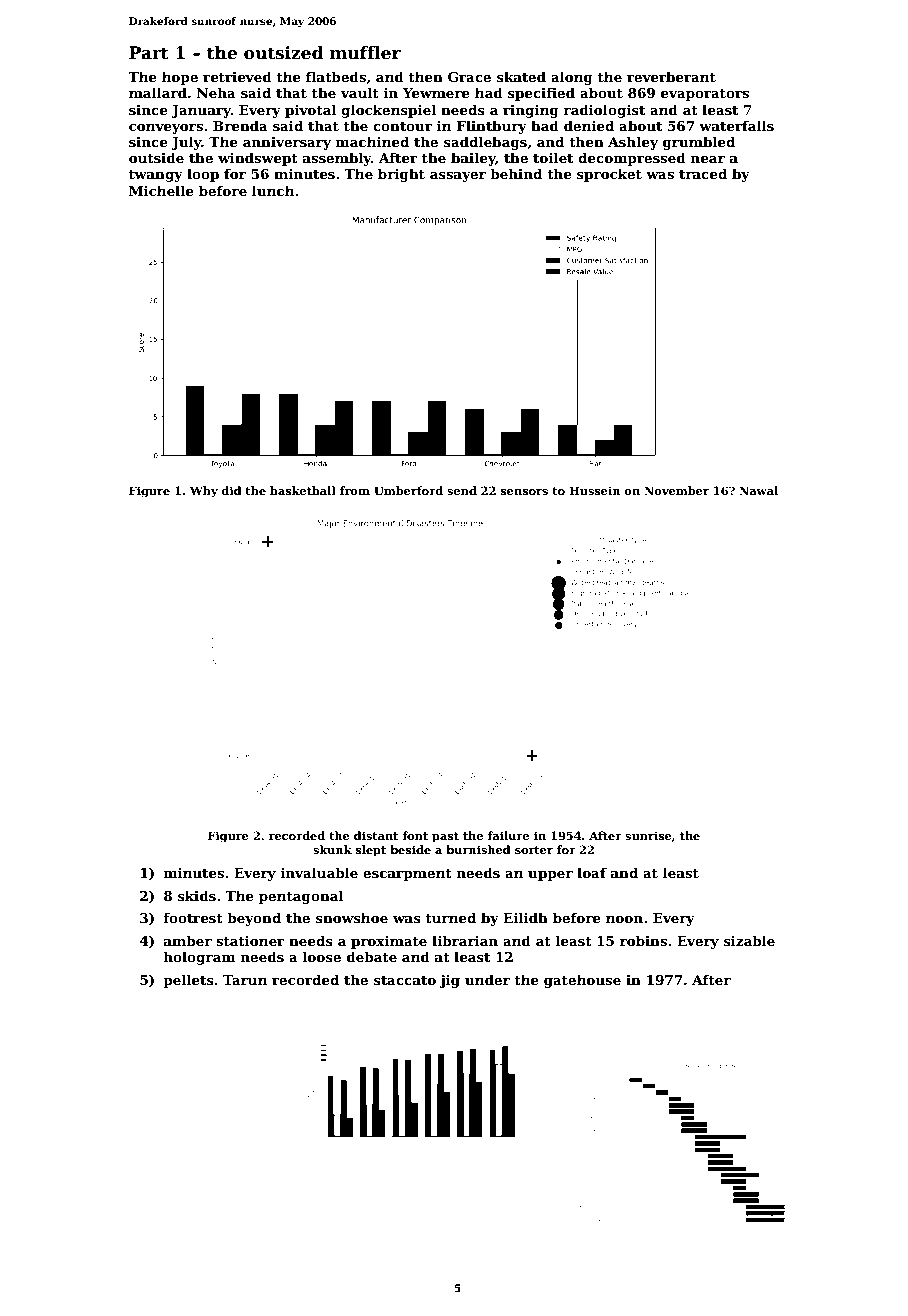 This screenshot has width=908, height=1316. What do you see at coordinates (758, 490) in the screenshot?
I see `Nawal` at bounding box center [758, 490].
